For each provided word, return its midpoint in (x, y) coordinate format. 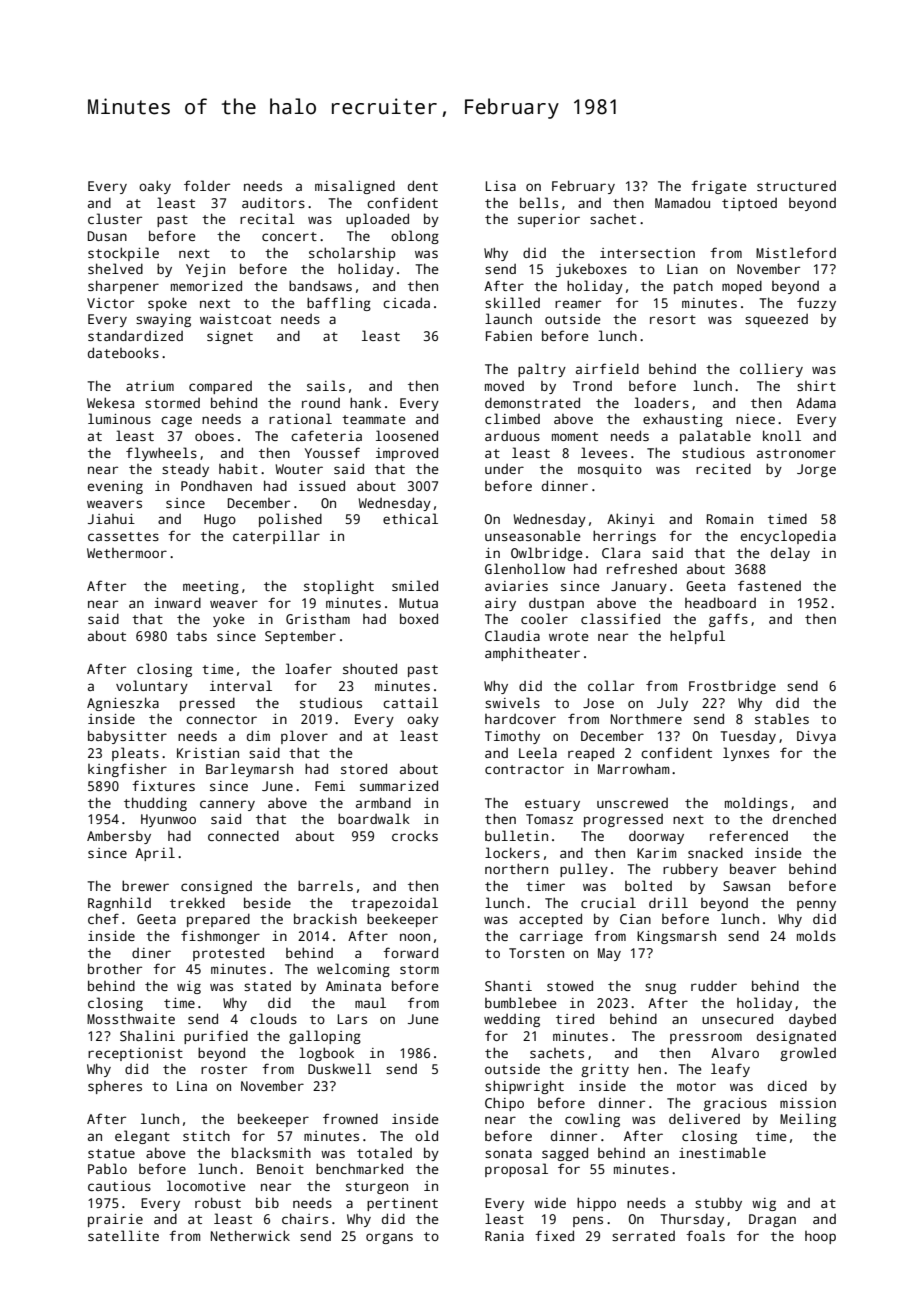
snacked (715, 852)
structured (796, 186)
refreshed (642, 568)
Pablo (107, 1168)
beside (267, 902)
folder (207, 185)
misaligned (355, 187)
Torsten (536, 953)
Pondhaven (216, 485)
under (504, 469)
